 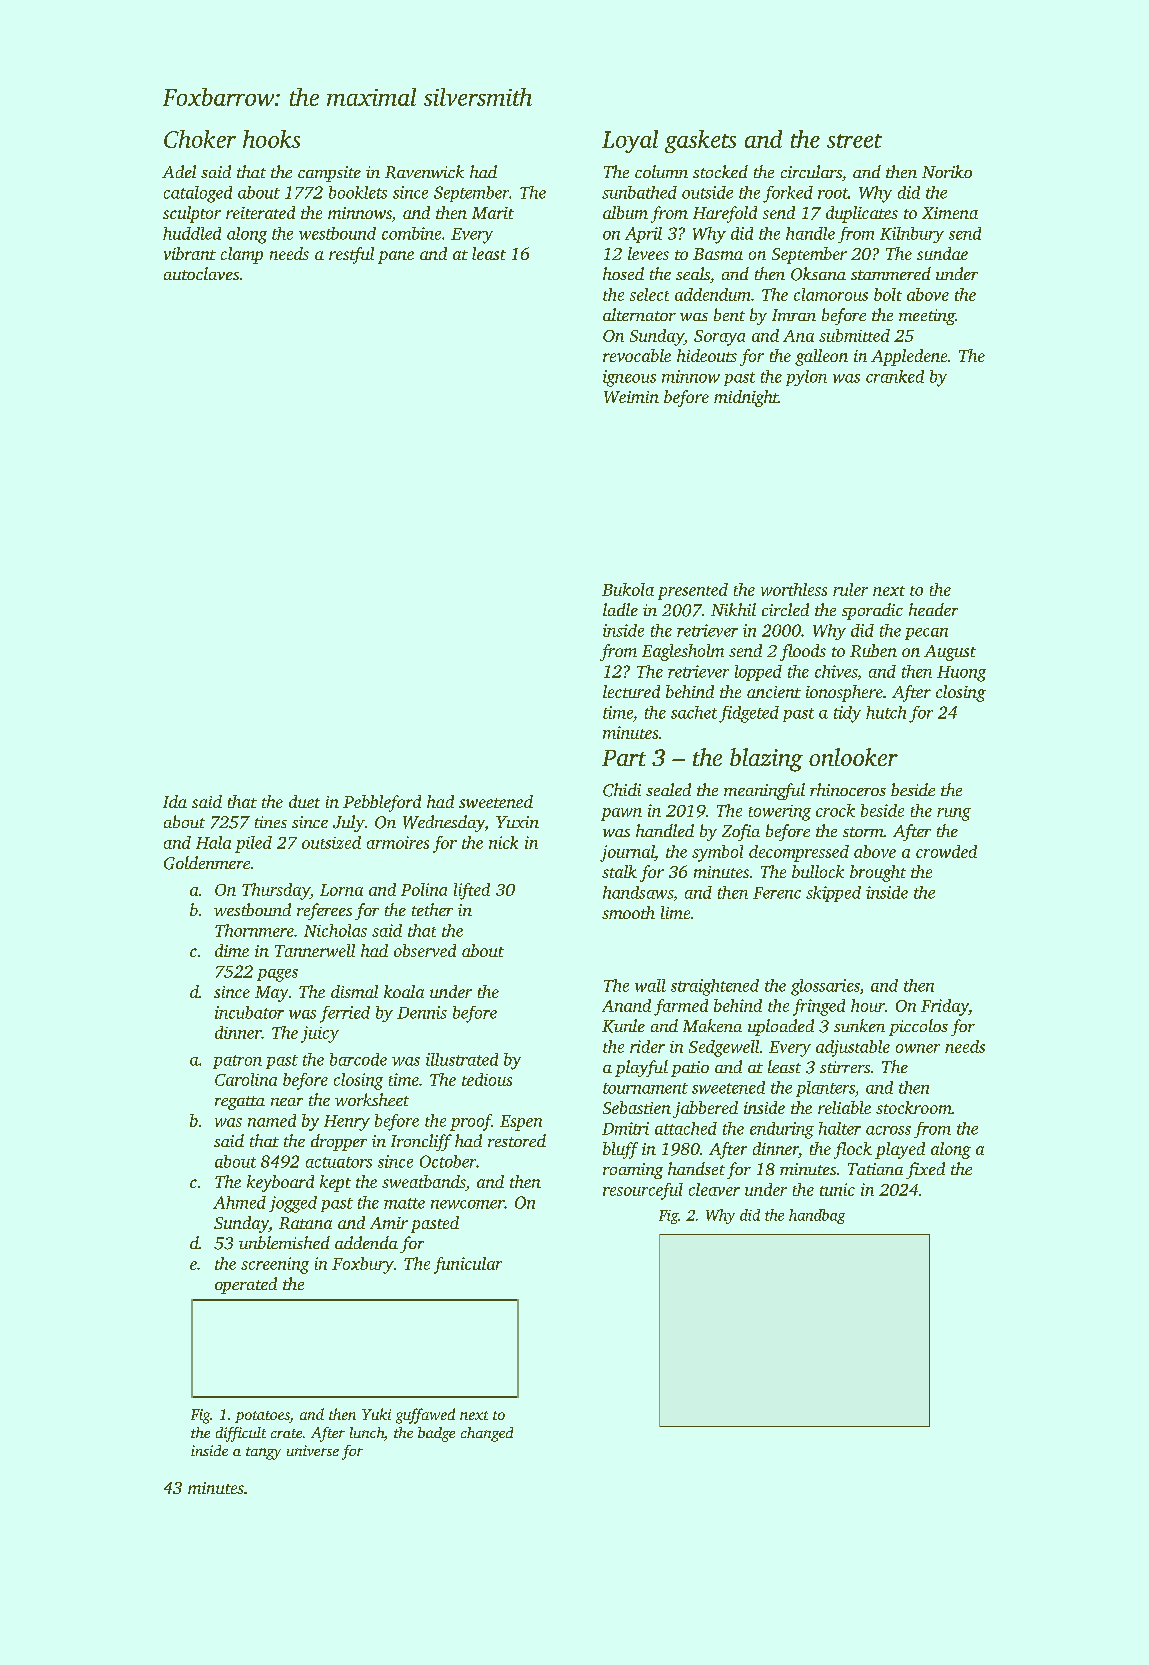 I want to click on Lorna, so click(x=341, y=890).
